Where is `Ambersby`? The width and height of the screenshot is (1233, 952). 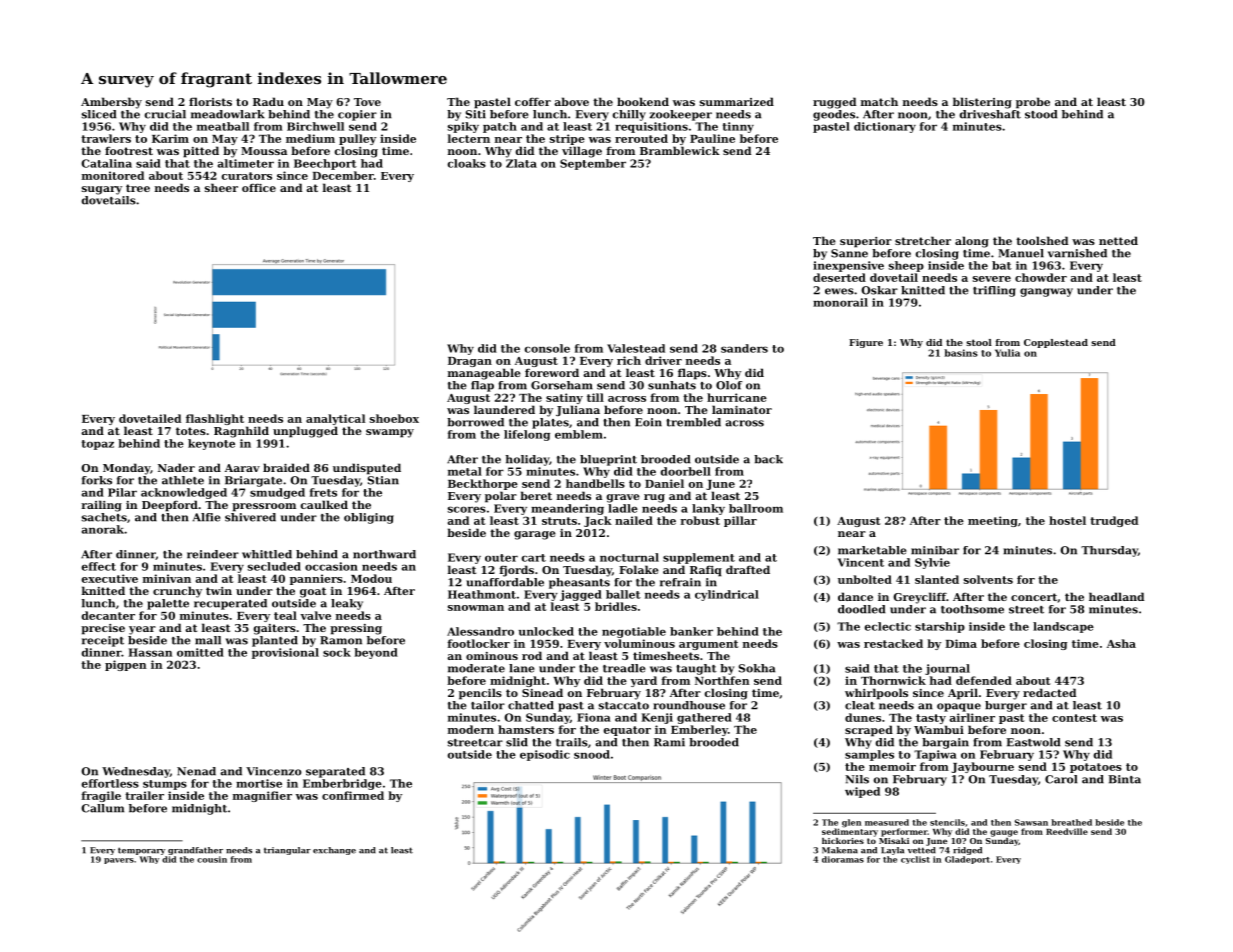
Ambersby is located at coordinates (111, 103).
